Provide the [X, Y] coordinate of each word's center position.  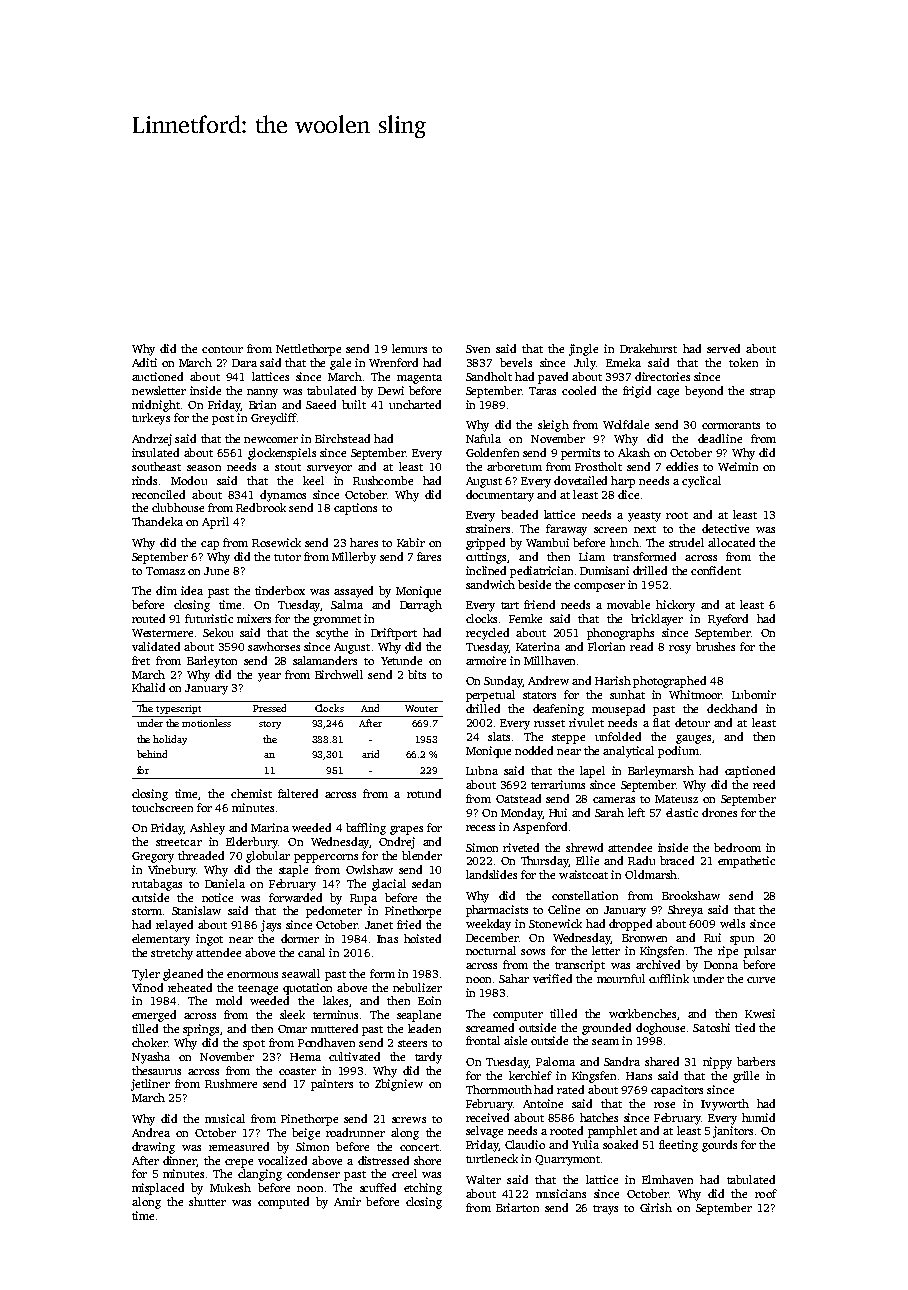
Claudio [525, 1144]
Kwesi [760, 1013]
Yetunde [401, 660]
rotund [424, 793]
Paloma [555, 1061]
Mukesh [230, 1187]
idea [192, 590]
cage [668, 393]
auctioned [157, 376]
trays [605, 1210]
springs [201, 1030]
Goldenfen [492, 452]
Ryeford [728, 620]
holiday [170, 740]
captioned [750, 772]
